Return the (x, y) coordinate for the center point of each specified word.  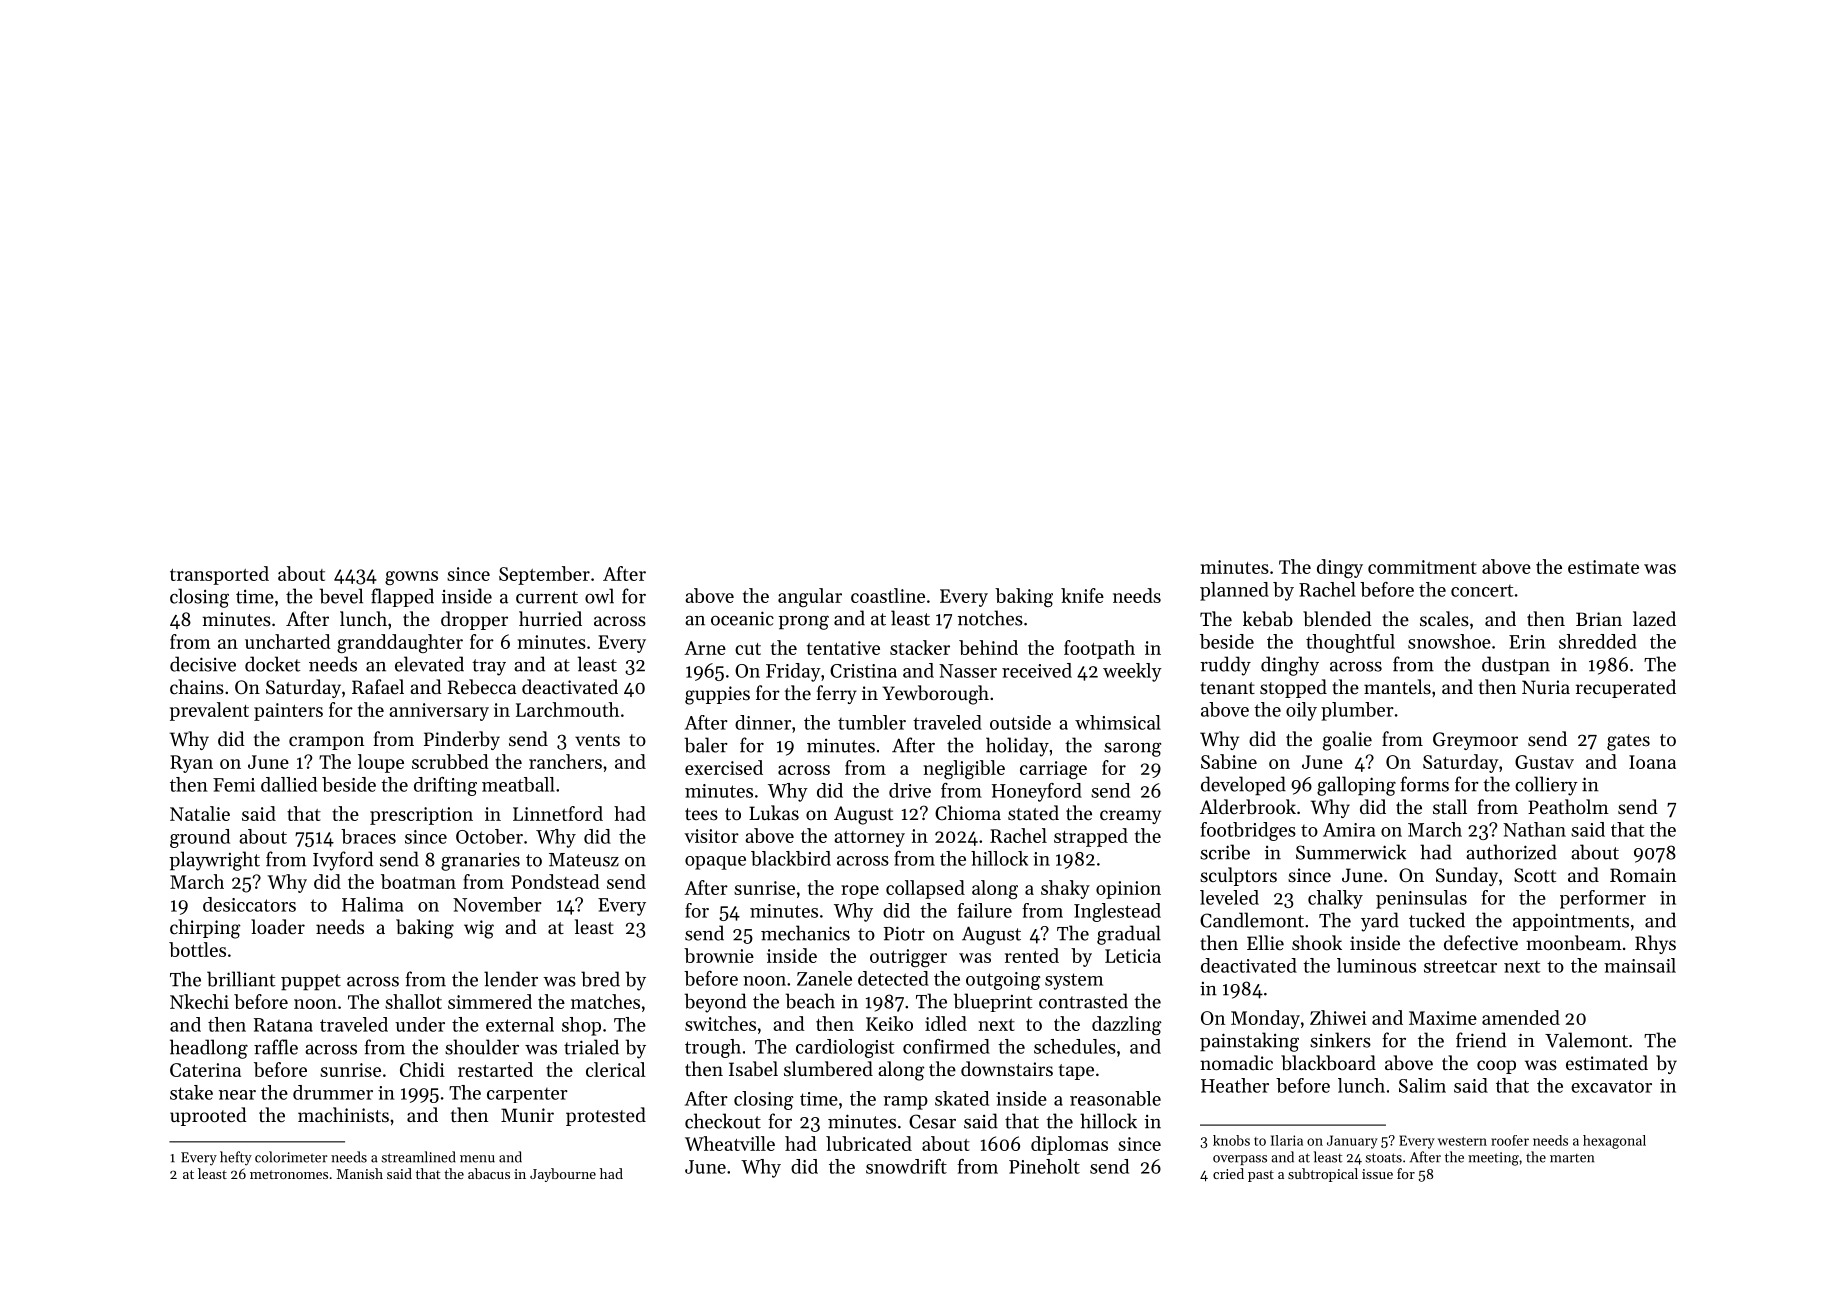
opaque (715, 863)
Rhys (1655, 944)
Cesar (932, 1121)
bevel (341, 596)
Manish (360, 1173)
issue (1377, 1174)
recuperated (1626, 688)
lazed (1654, 618)
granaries (480, 862)
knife (1082, 595)
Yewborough (935, 695)
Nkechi (199, 1001)
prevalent (209, 711)
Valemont (1586, 1040)
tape (1076, 1072)
